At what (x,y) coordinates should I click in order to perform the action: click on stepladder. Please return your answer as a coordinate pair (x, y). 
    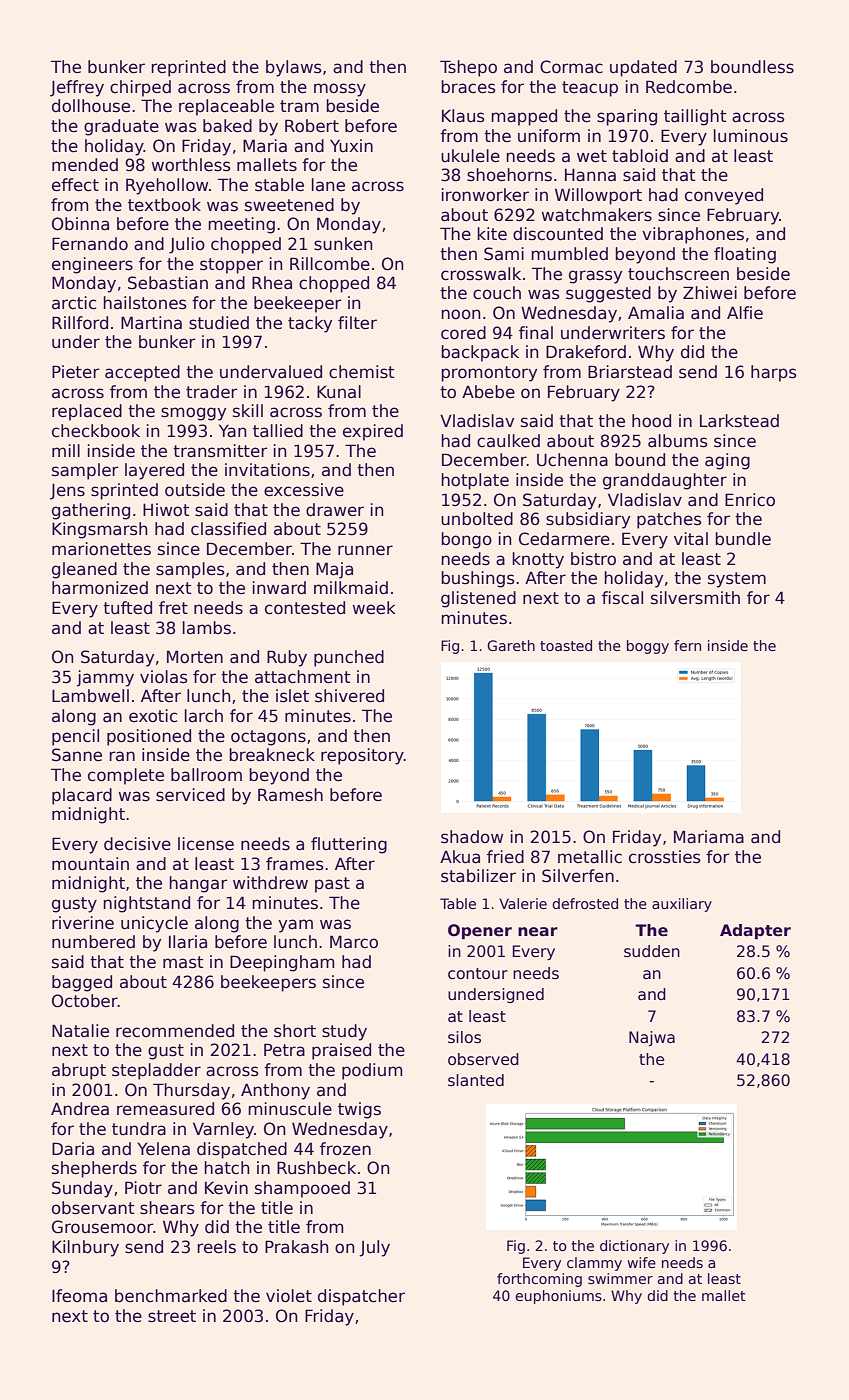
    Looking at the image, I should click on (156, 1071).
